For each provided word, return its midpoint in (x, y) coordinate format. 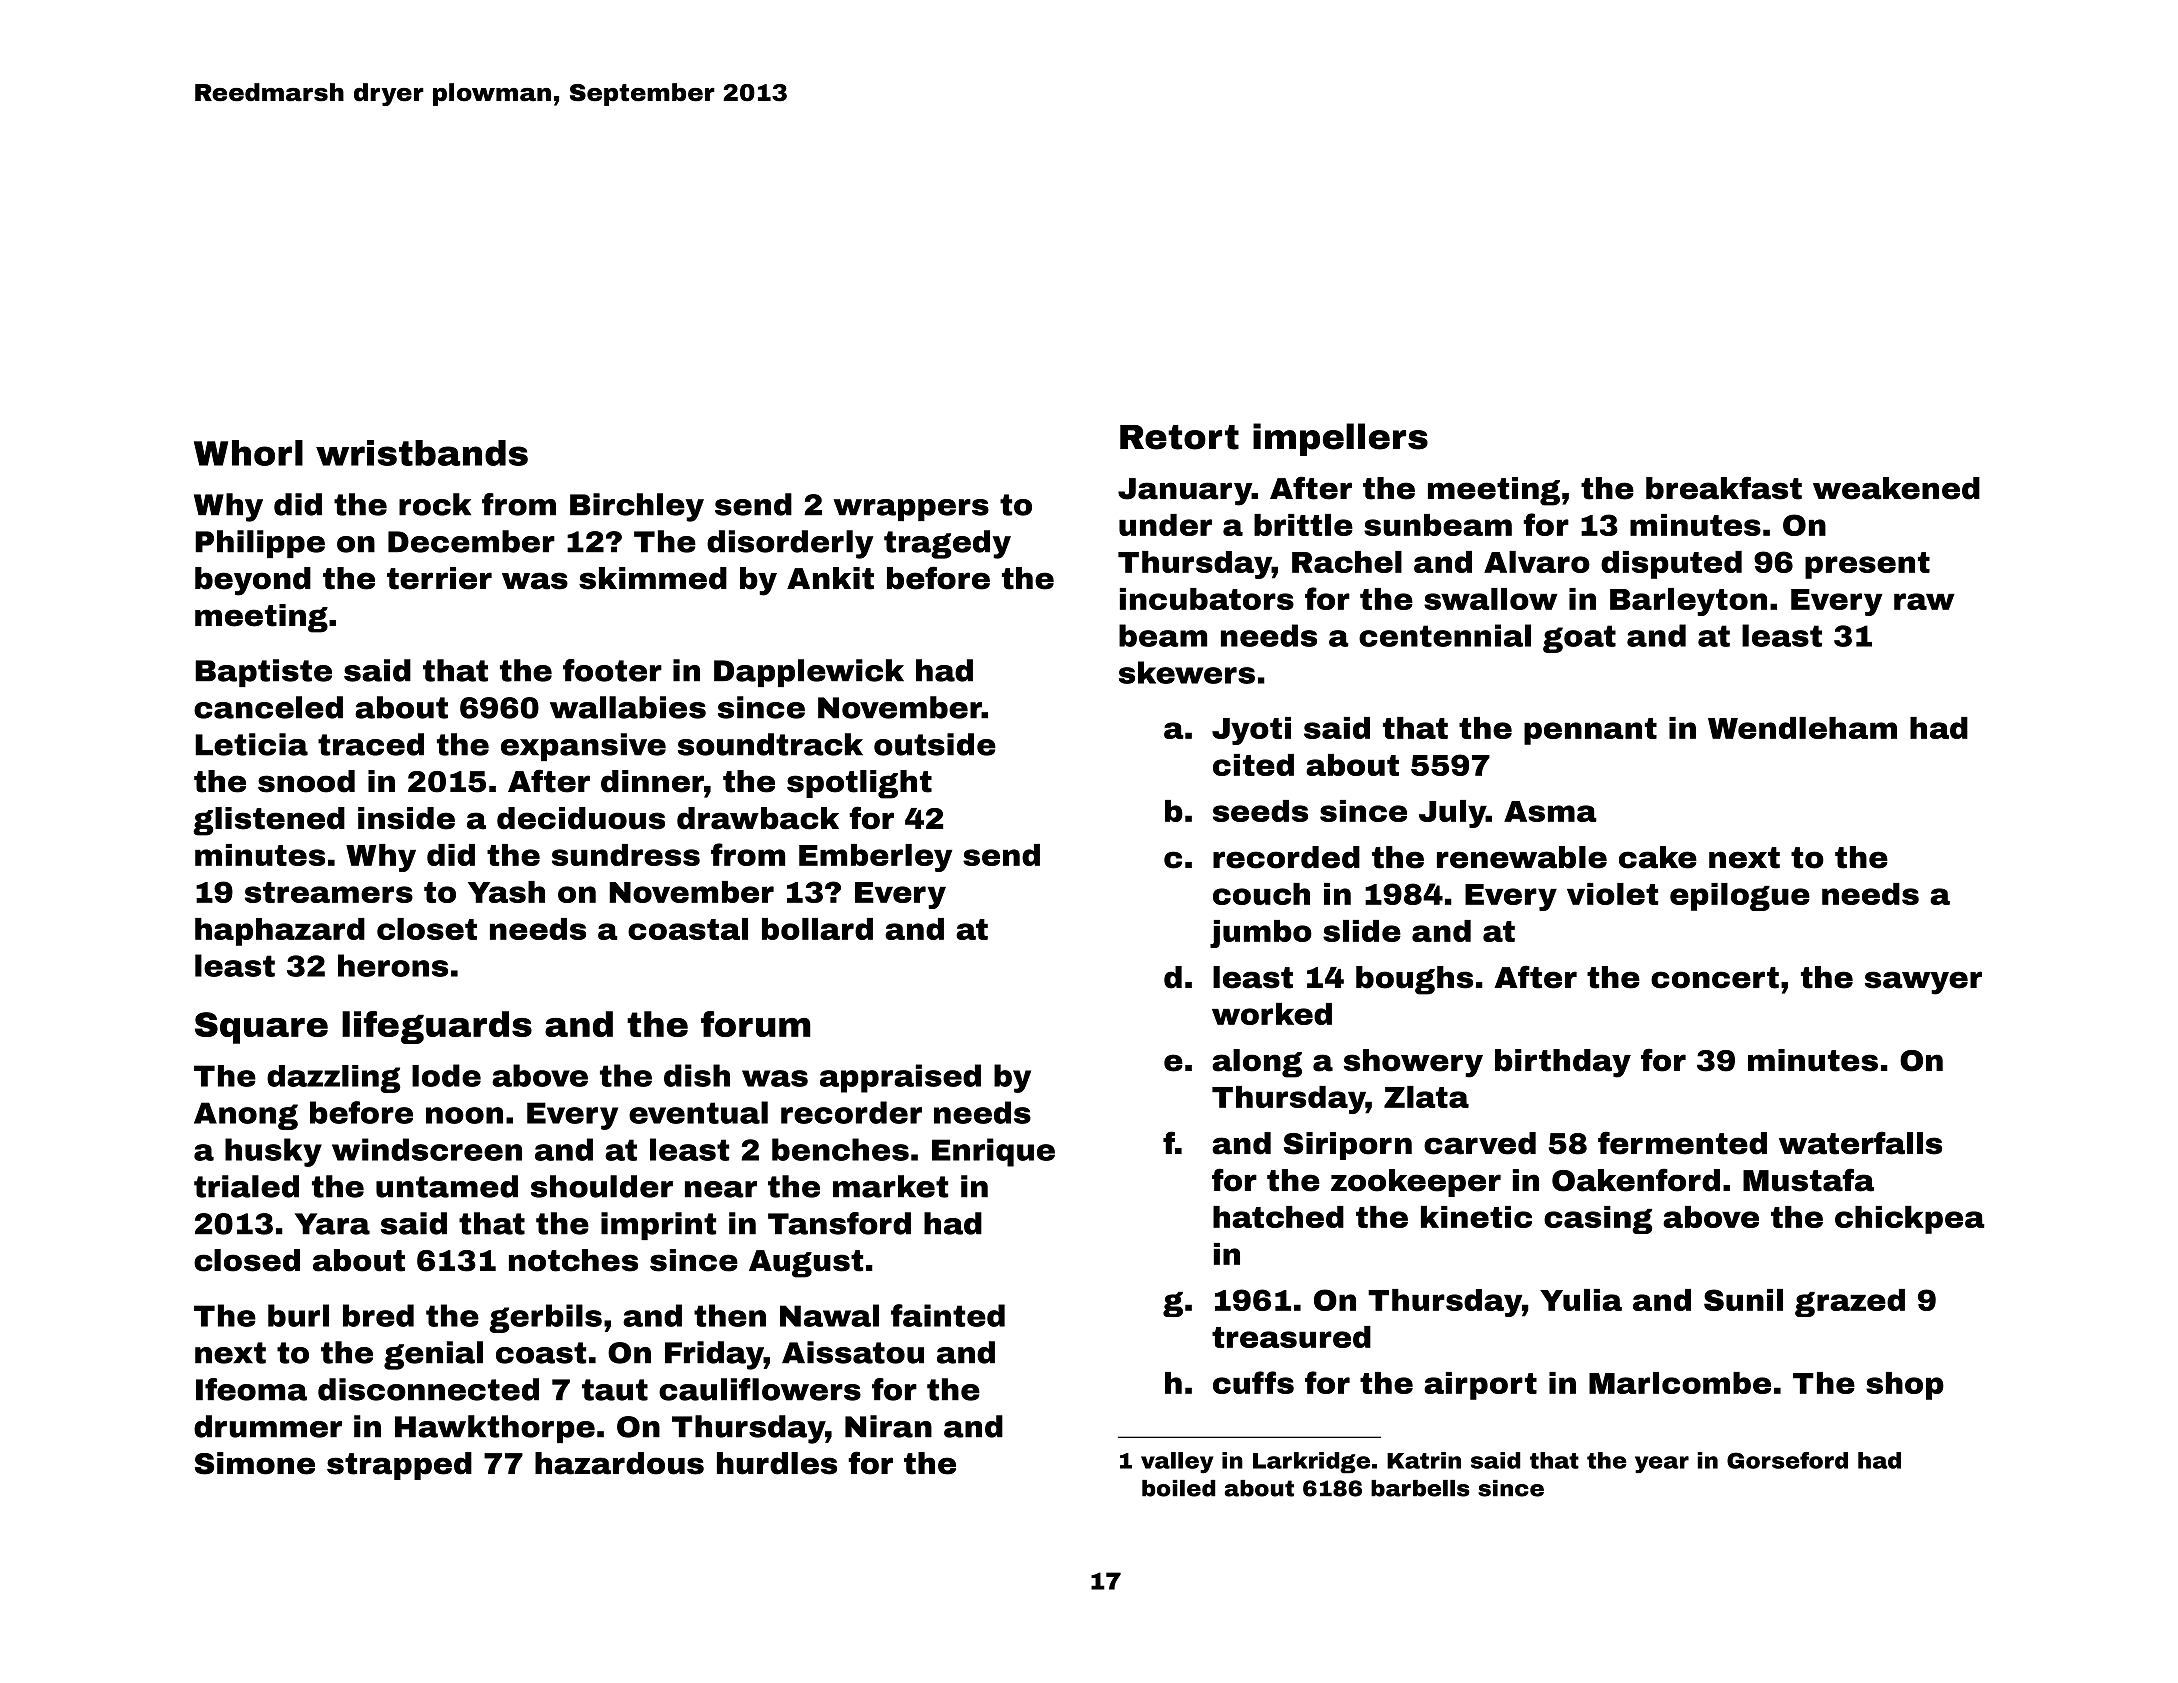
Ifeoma (251, 1389)
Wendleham (1802, 728)
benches (840, 1149)
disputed (1671, 565)
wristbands (422, 453)
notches (573, 1260)
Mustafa (1808, 1180)
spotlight (859, 784)
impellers (1340, 439)
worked (1272, 1014)
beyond (253, 581)
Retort (1179, 437)
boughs (1414, 980)
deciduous (581, 818)
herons (393, 965)
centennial (1445, 635)
